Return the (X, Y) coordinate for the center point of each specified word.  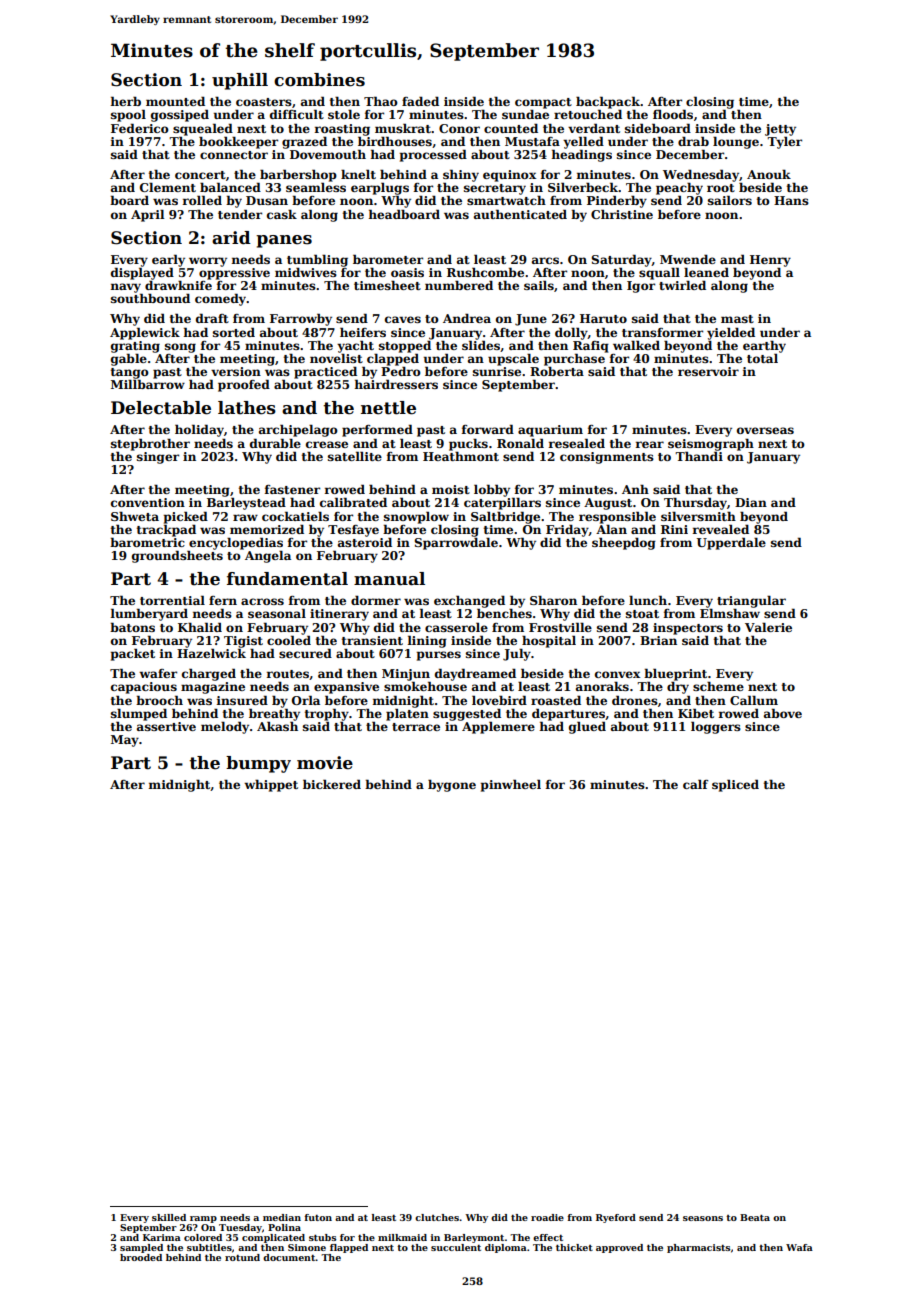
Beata (755, 1217)
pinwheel (511, 785)
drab (693, 141)
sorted (234, 332)
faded (420, 101)
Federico (140, 128)
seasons (703, 1218)
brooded (141, 1257)
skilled (169, 1217)
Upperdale (731, 543)
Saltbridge (505, 517)
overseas (765, 430)
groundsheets (177, 556)
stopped (405, 346)
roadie (547, 1217)
